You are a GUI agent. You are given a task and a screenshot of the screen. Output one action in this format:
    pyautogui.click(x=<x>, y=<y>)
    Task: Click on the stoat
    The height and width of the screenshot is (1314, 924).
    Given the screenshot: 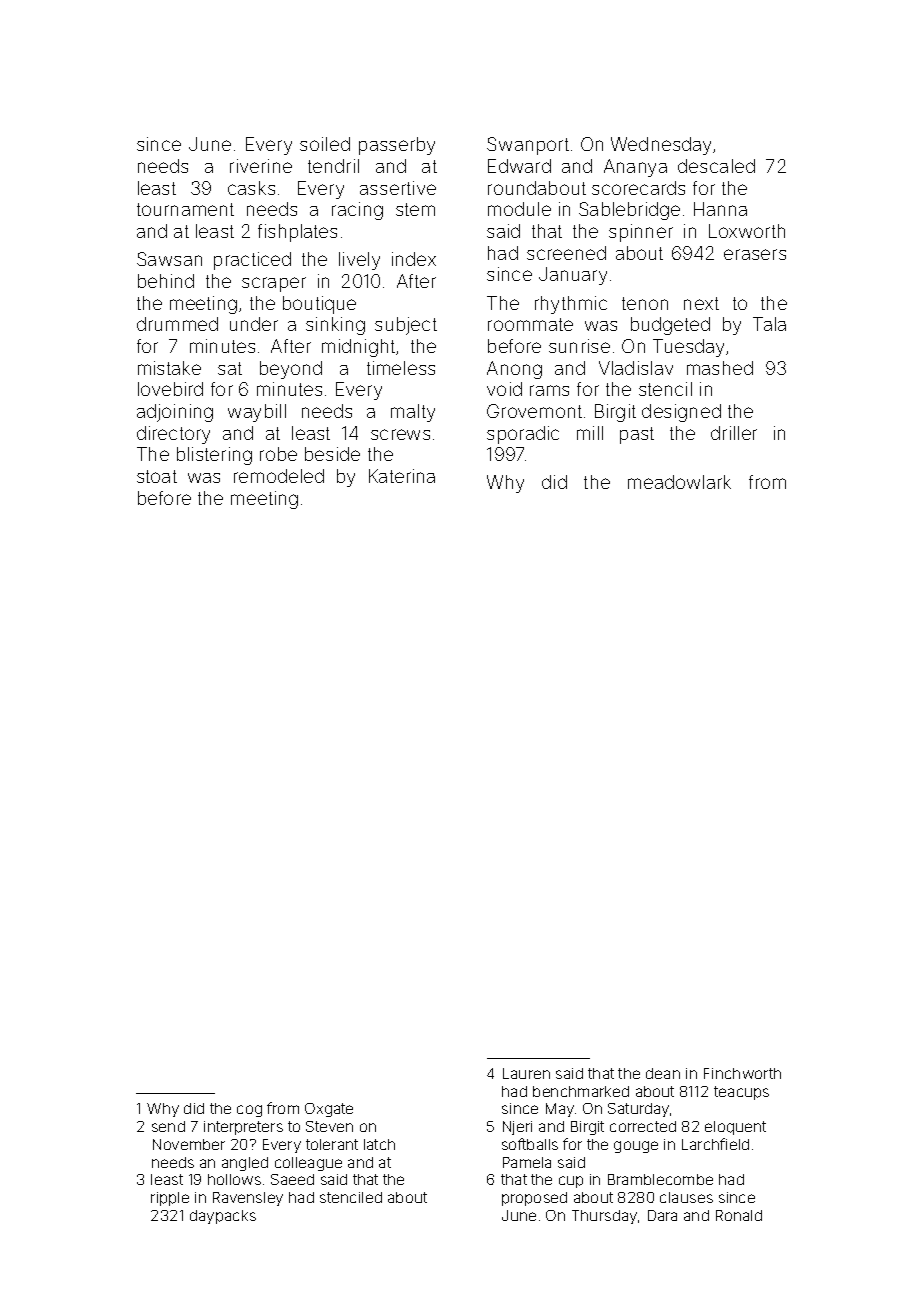 What is the action you would take?
    pyautogui.click(x=157, y=476)
